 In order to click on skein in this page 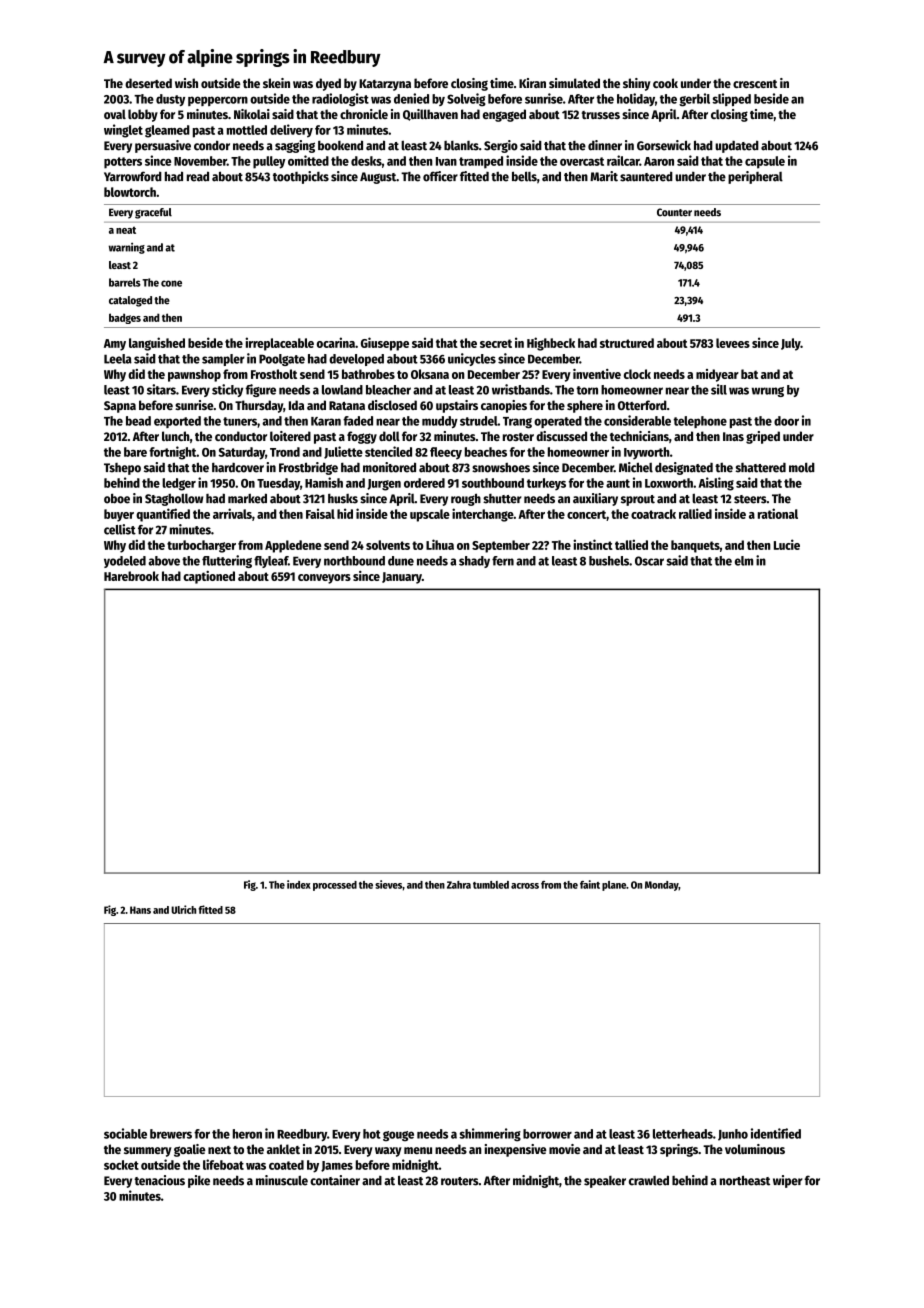, I will do `click(276, 83)`.
